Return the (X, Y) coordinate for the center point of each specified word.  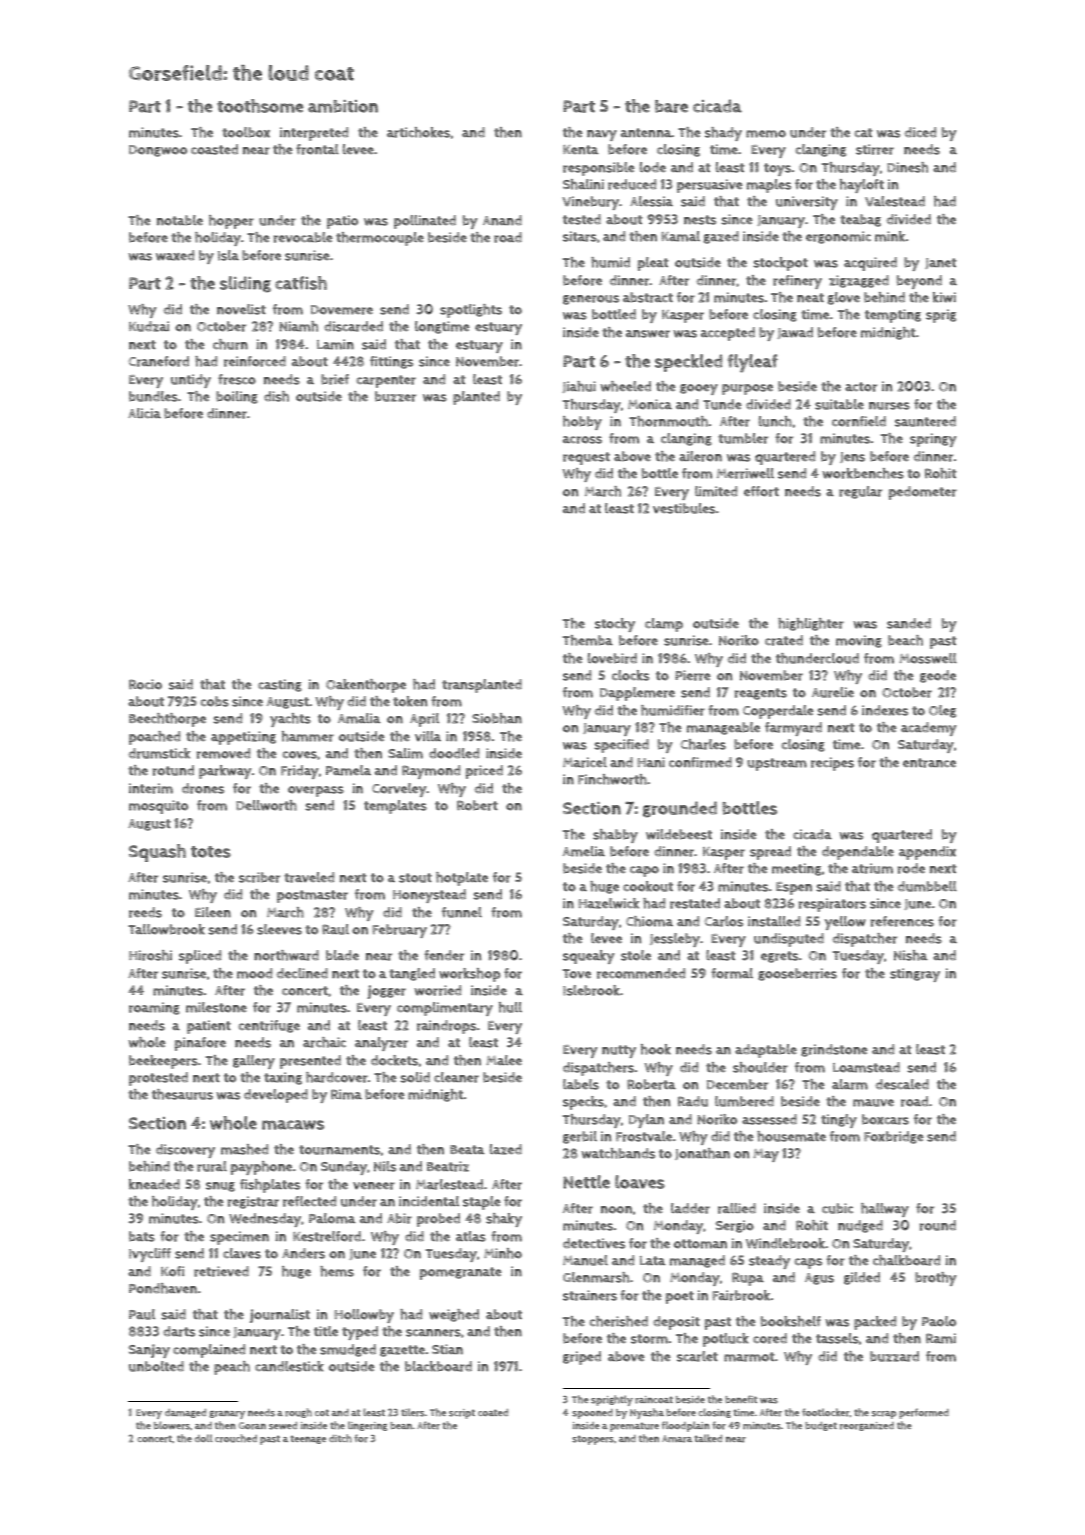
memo (766, 134)
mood (254, 973)
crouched (236, 1438)
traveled (309, 877)
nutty (619, 1051)
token (410, 701)
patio (342, 222)
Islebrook (591, 990)
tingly (839, 1121)
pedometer (923, 493)
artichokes (418, 132)
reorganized (867, 1426)
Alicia (144, 413)
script (462, 1414)
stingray (915, 975)
